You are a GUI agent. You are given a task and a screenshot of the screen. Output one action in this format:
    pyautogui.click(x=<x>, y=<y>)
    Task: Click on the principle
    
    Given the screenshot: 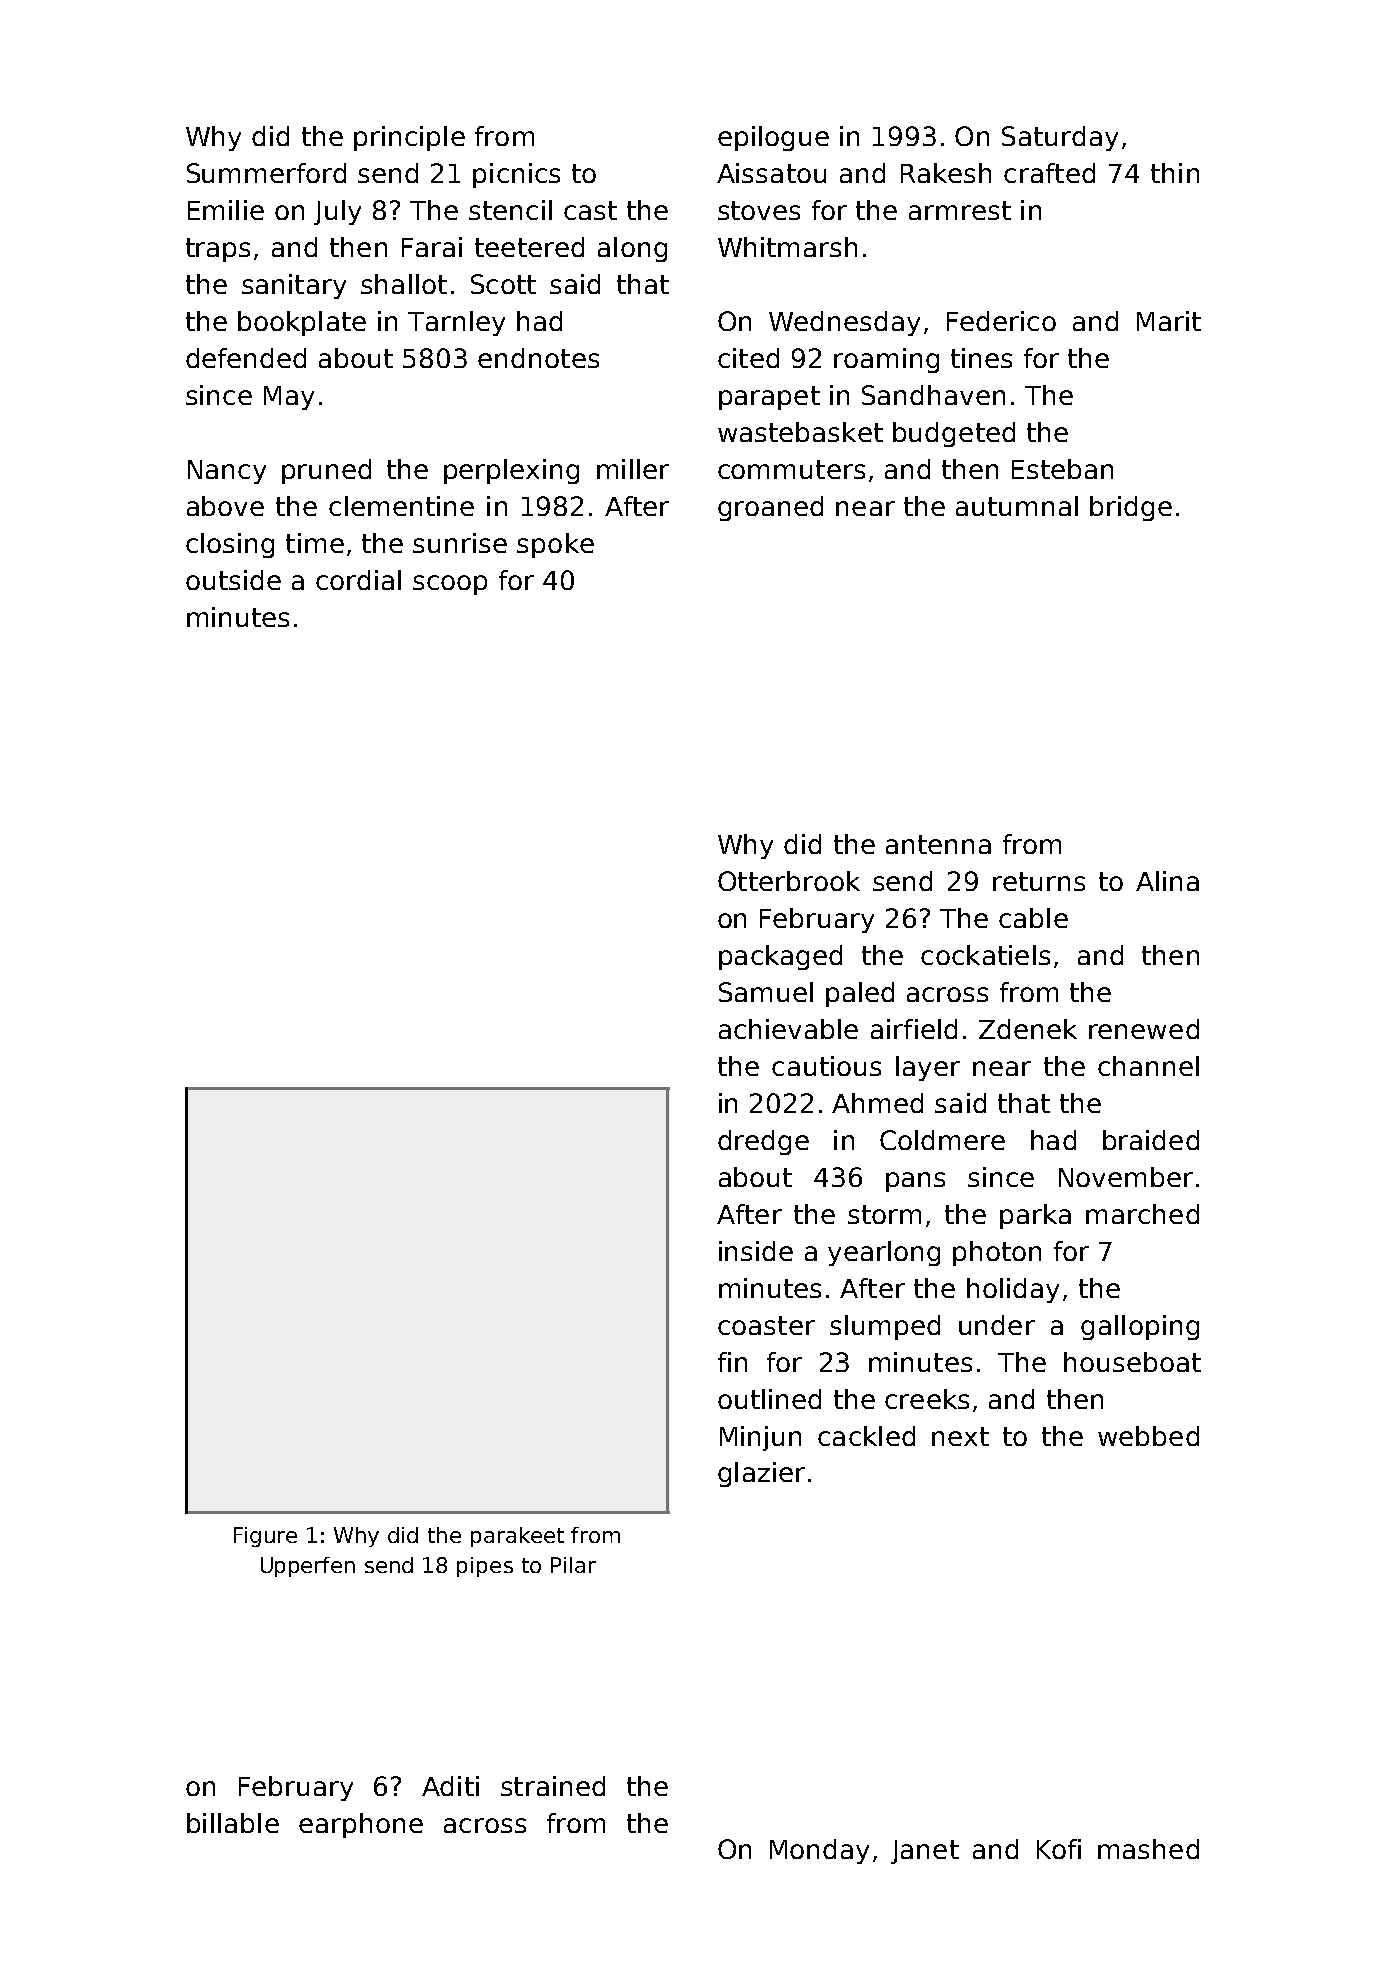 What is the action you would take?
    pyautogui.click(x=409, y=138)
